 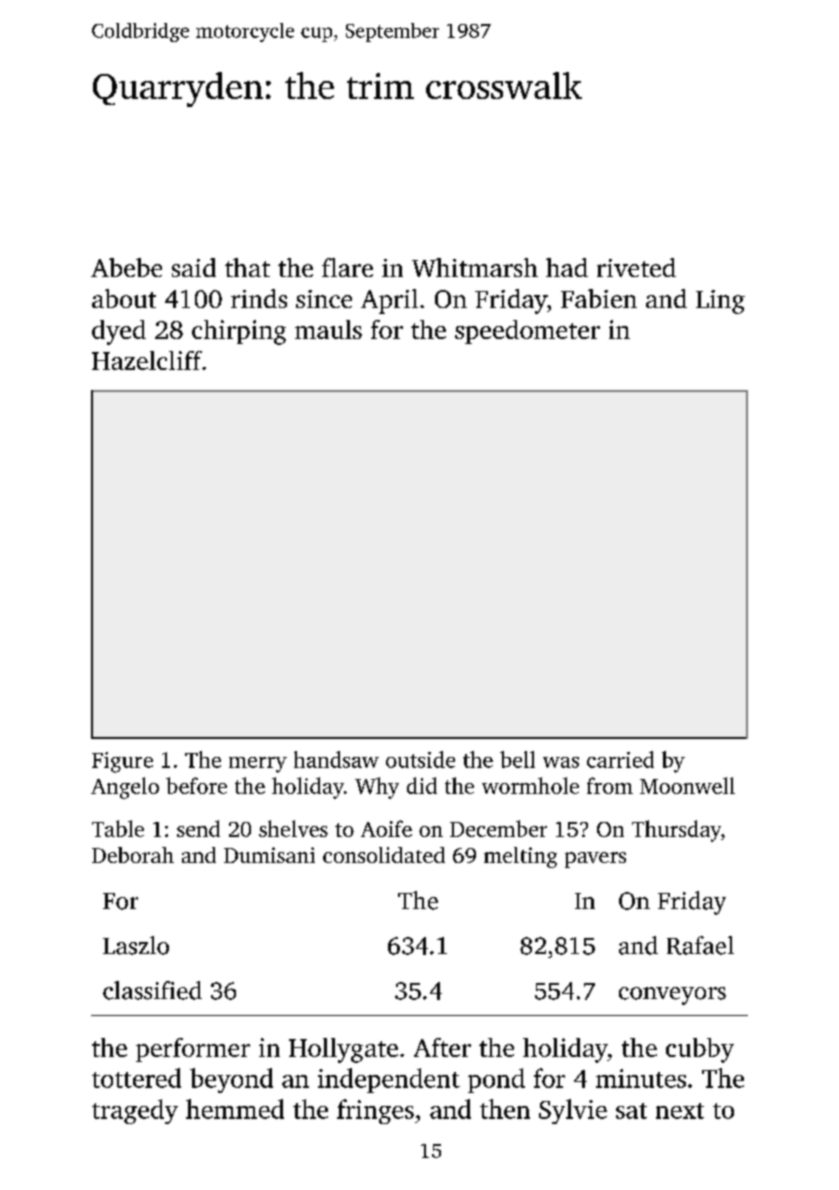 What do you see at coordinates (599, 298) in the page?
I see `Fabien` at bounding box center [599, 298].
